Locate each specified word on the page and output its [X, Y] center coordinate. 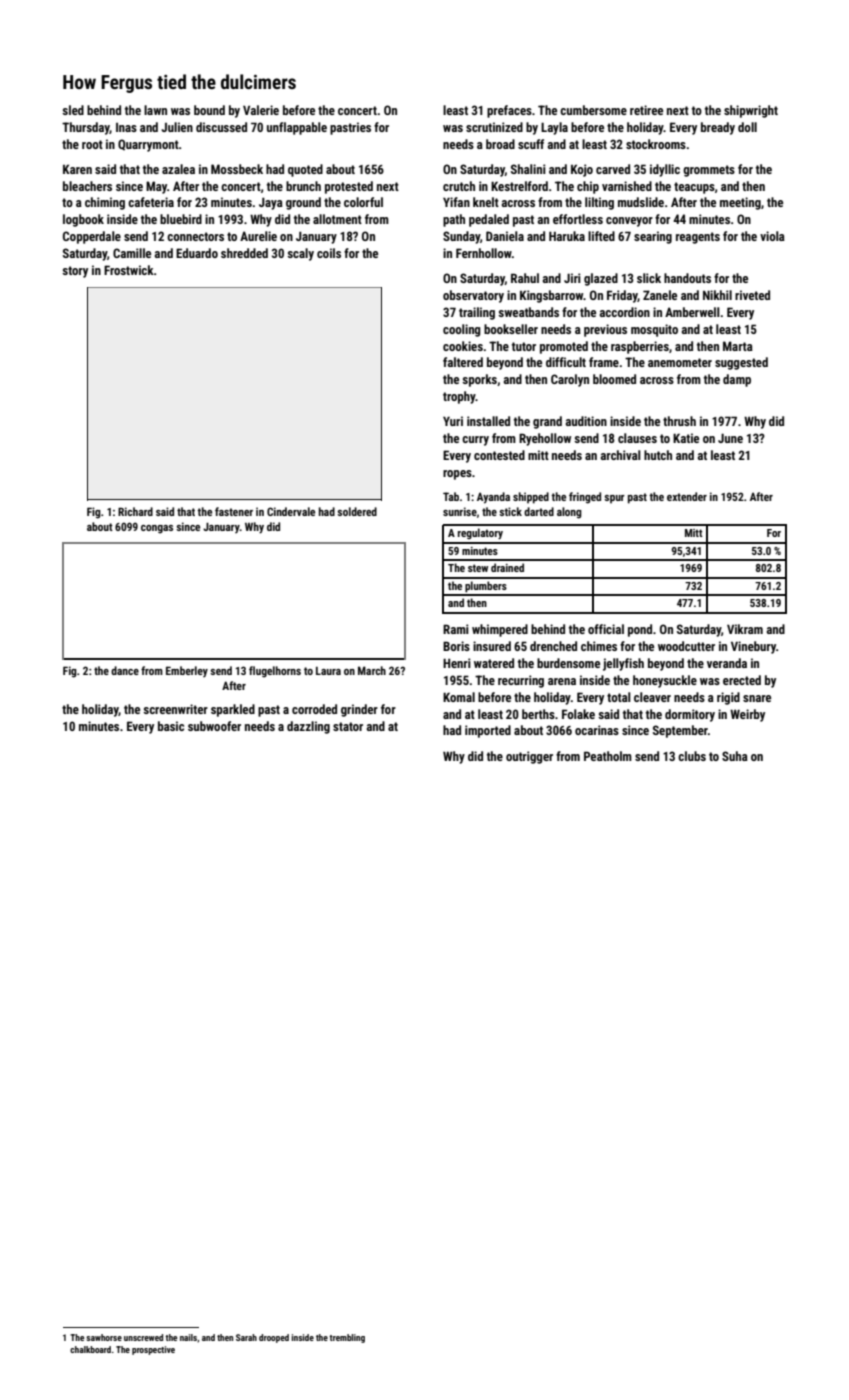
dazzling [308, 727]
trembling [347, 1338]
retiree [646, 110]
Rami [456, 629]
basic [171, 726]
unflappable [297, 128]
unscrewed [143, 1337]
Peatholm [608, 756]
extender [687, 496]
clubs [692, 756]
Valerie [261, 110]
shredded [244, 253]
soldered [357, 511]
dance [125, 670]
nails [188, 1337]
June [730, 438]
